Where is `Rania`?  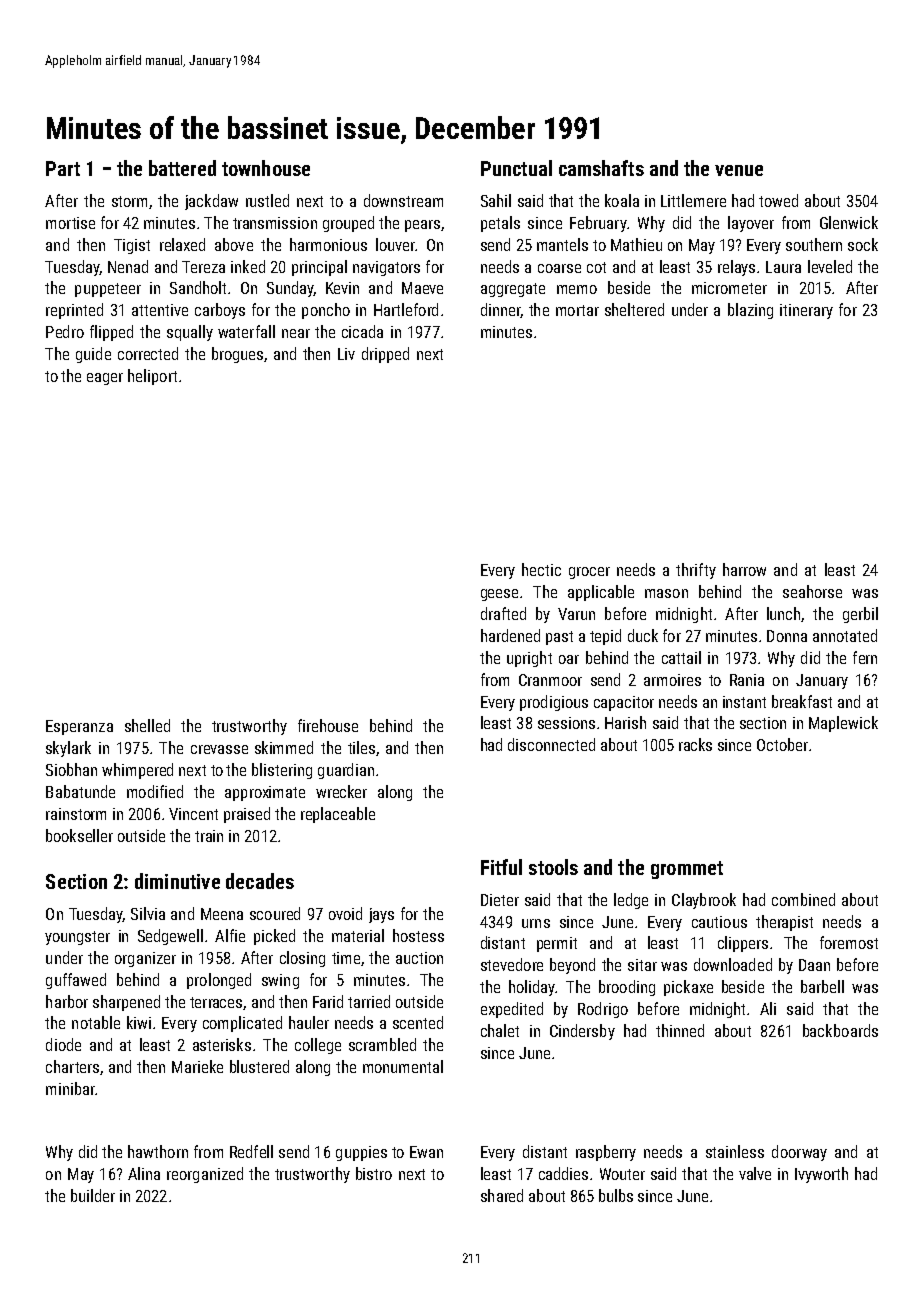 Rania is located at coordinates (747, 680).
